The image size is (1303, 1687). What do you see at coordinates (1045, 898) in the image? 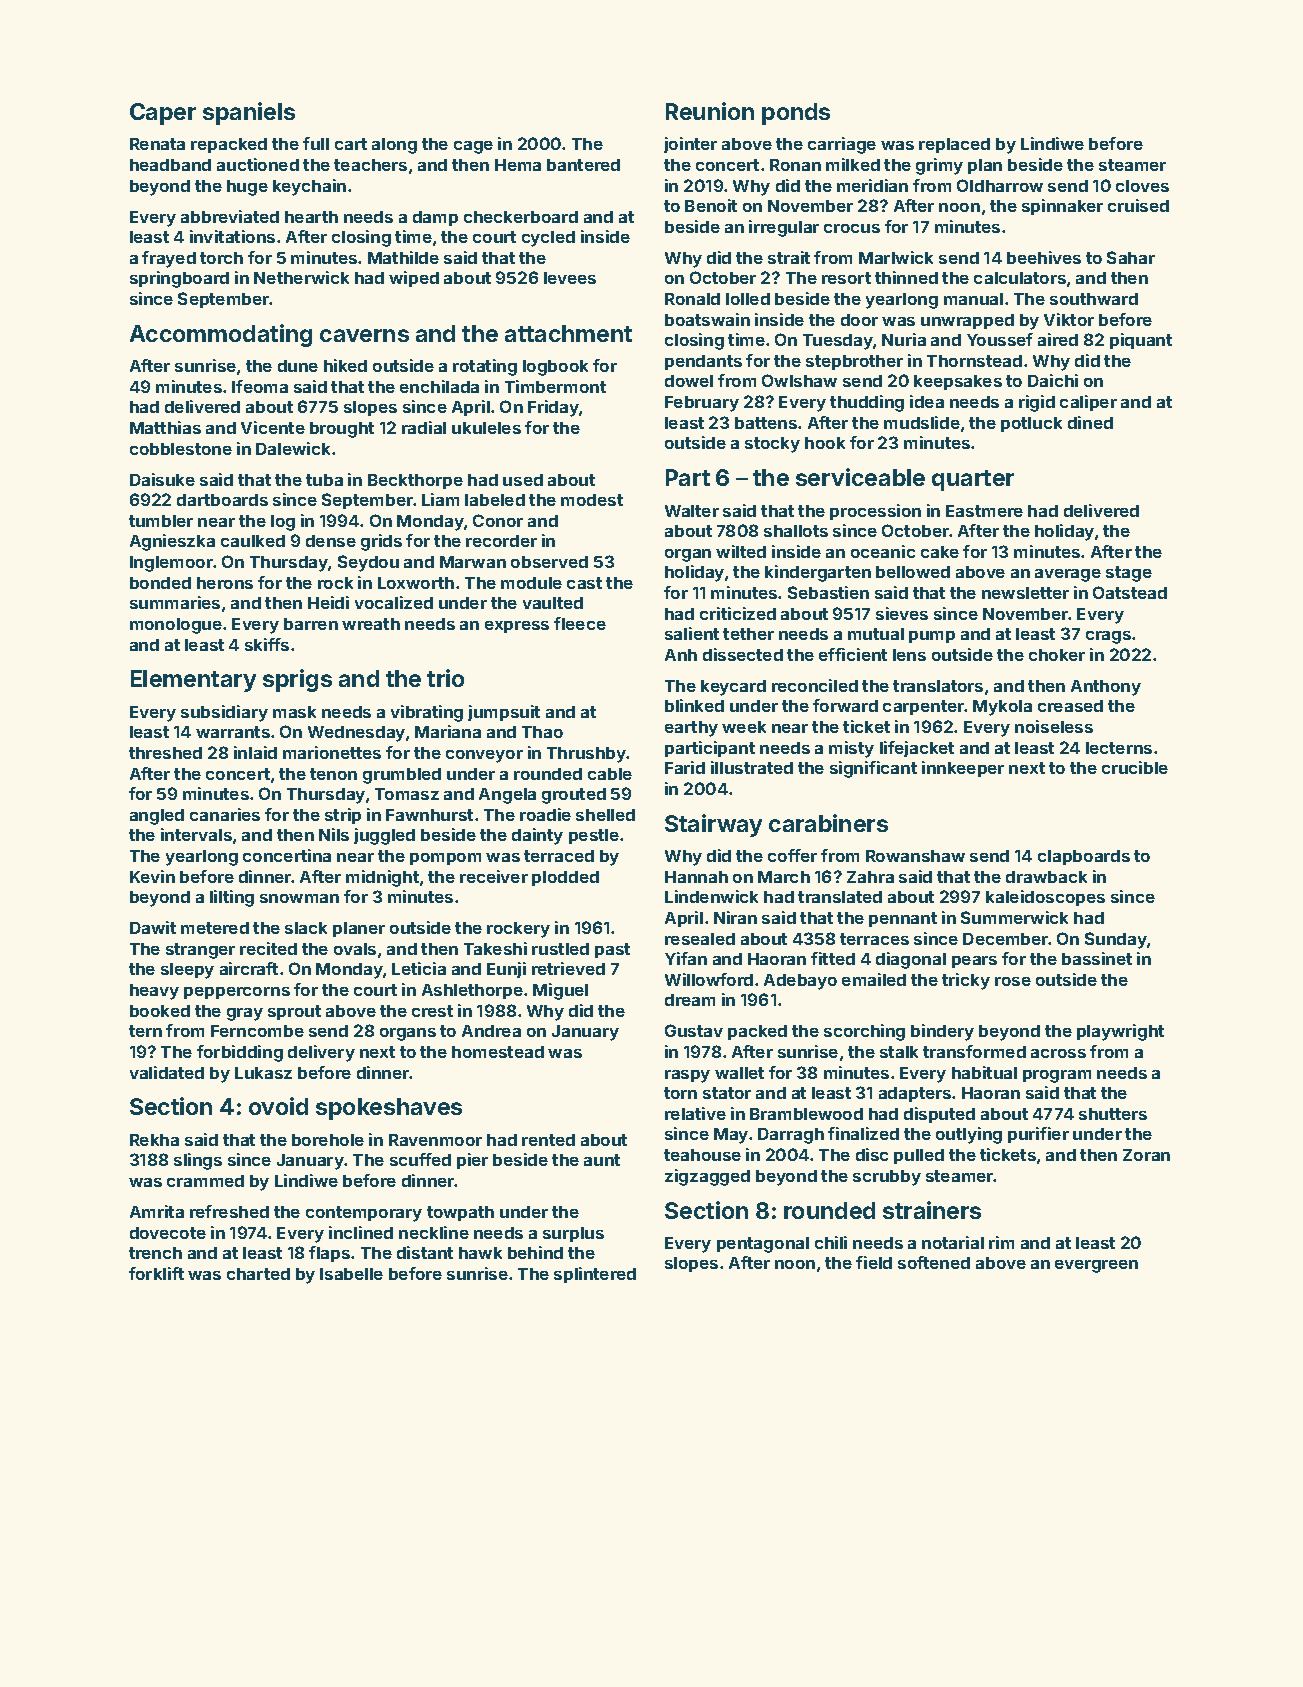
I see `kaleidoscopes` at bounding box center [1045, 898].
